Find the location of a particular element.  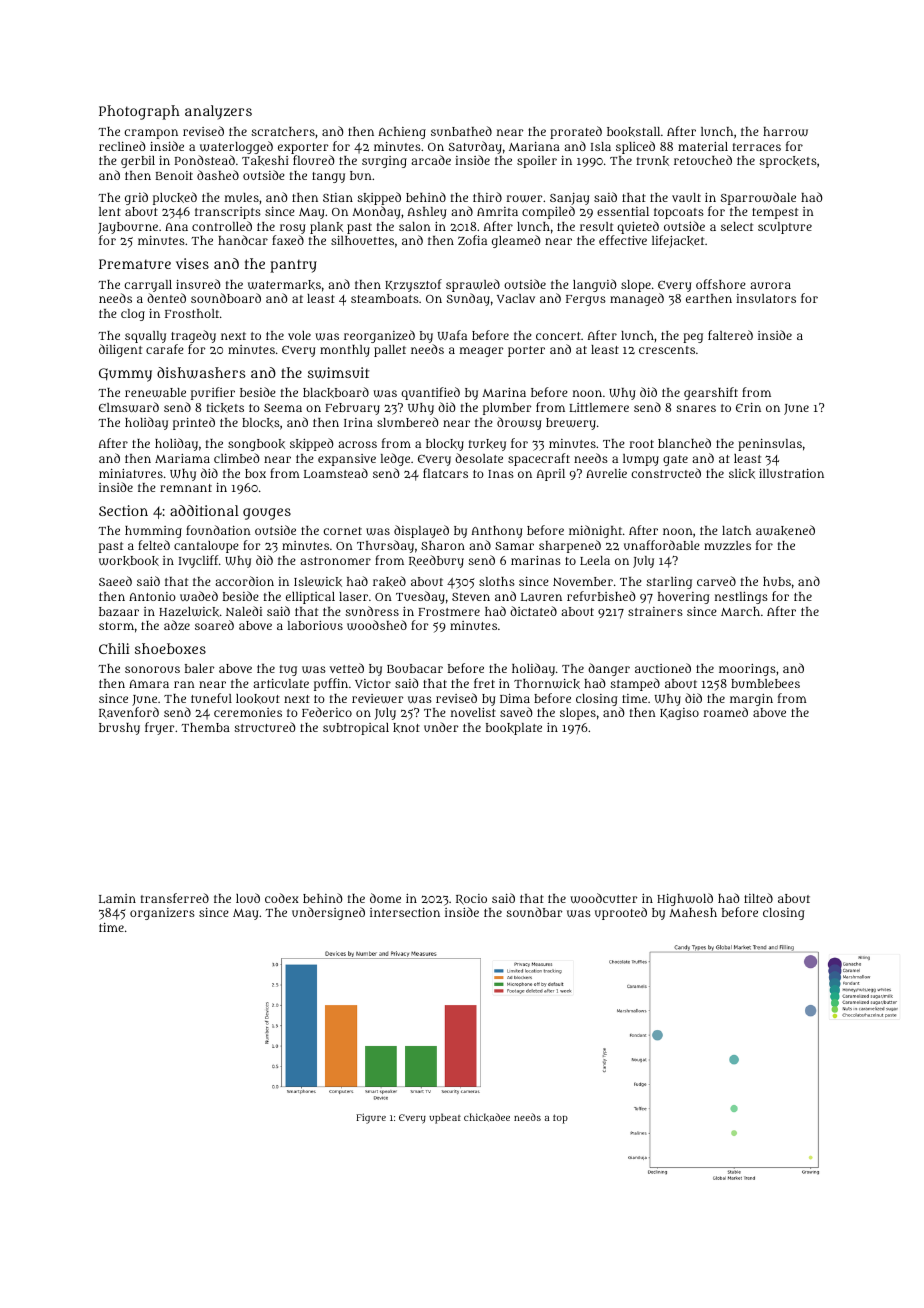

rosy is located at coordinates (293, 229).
